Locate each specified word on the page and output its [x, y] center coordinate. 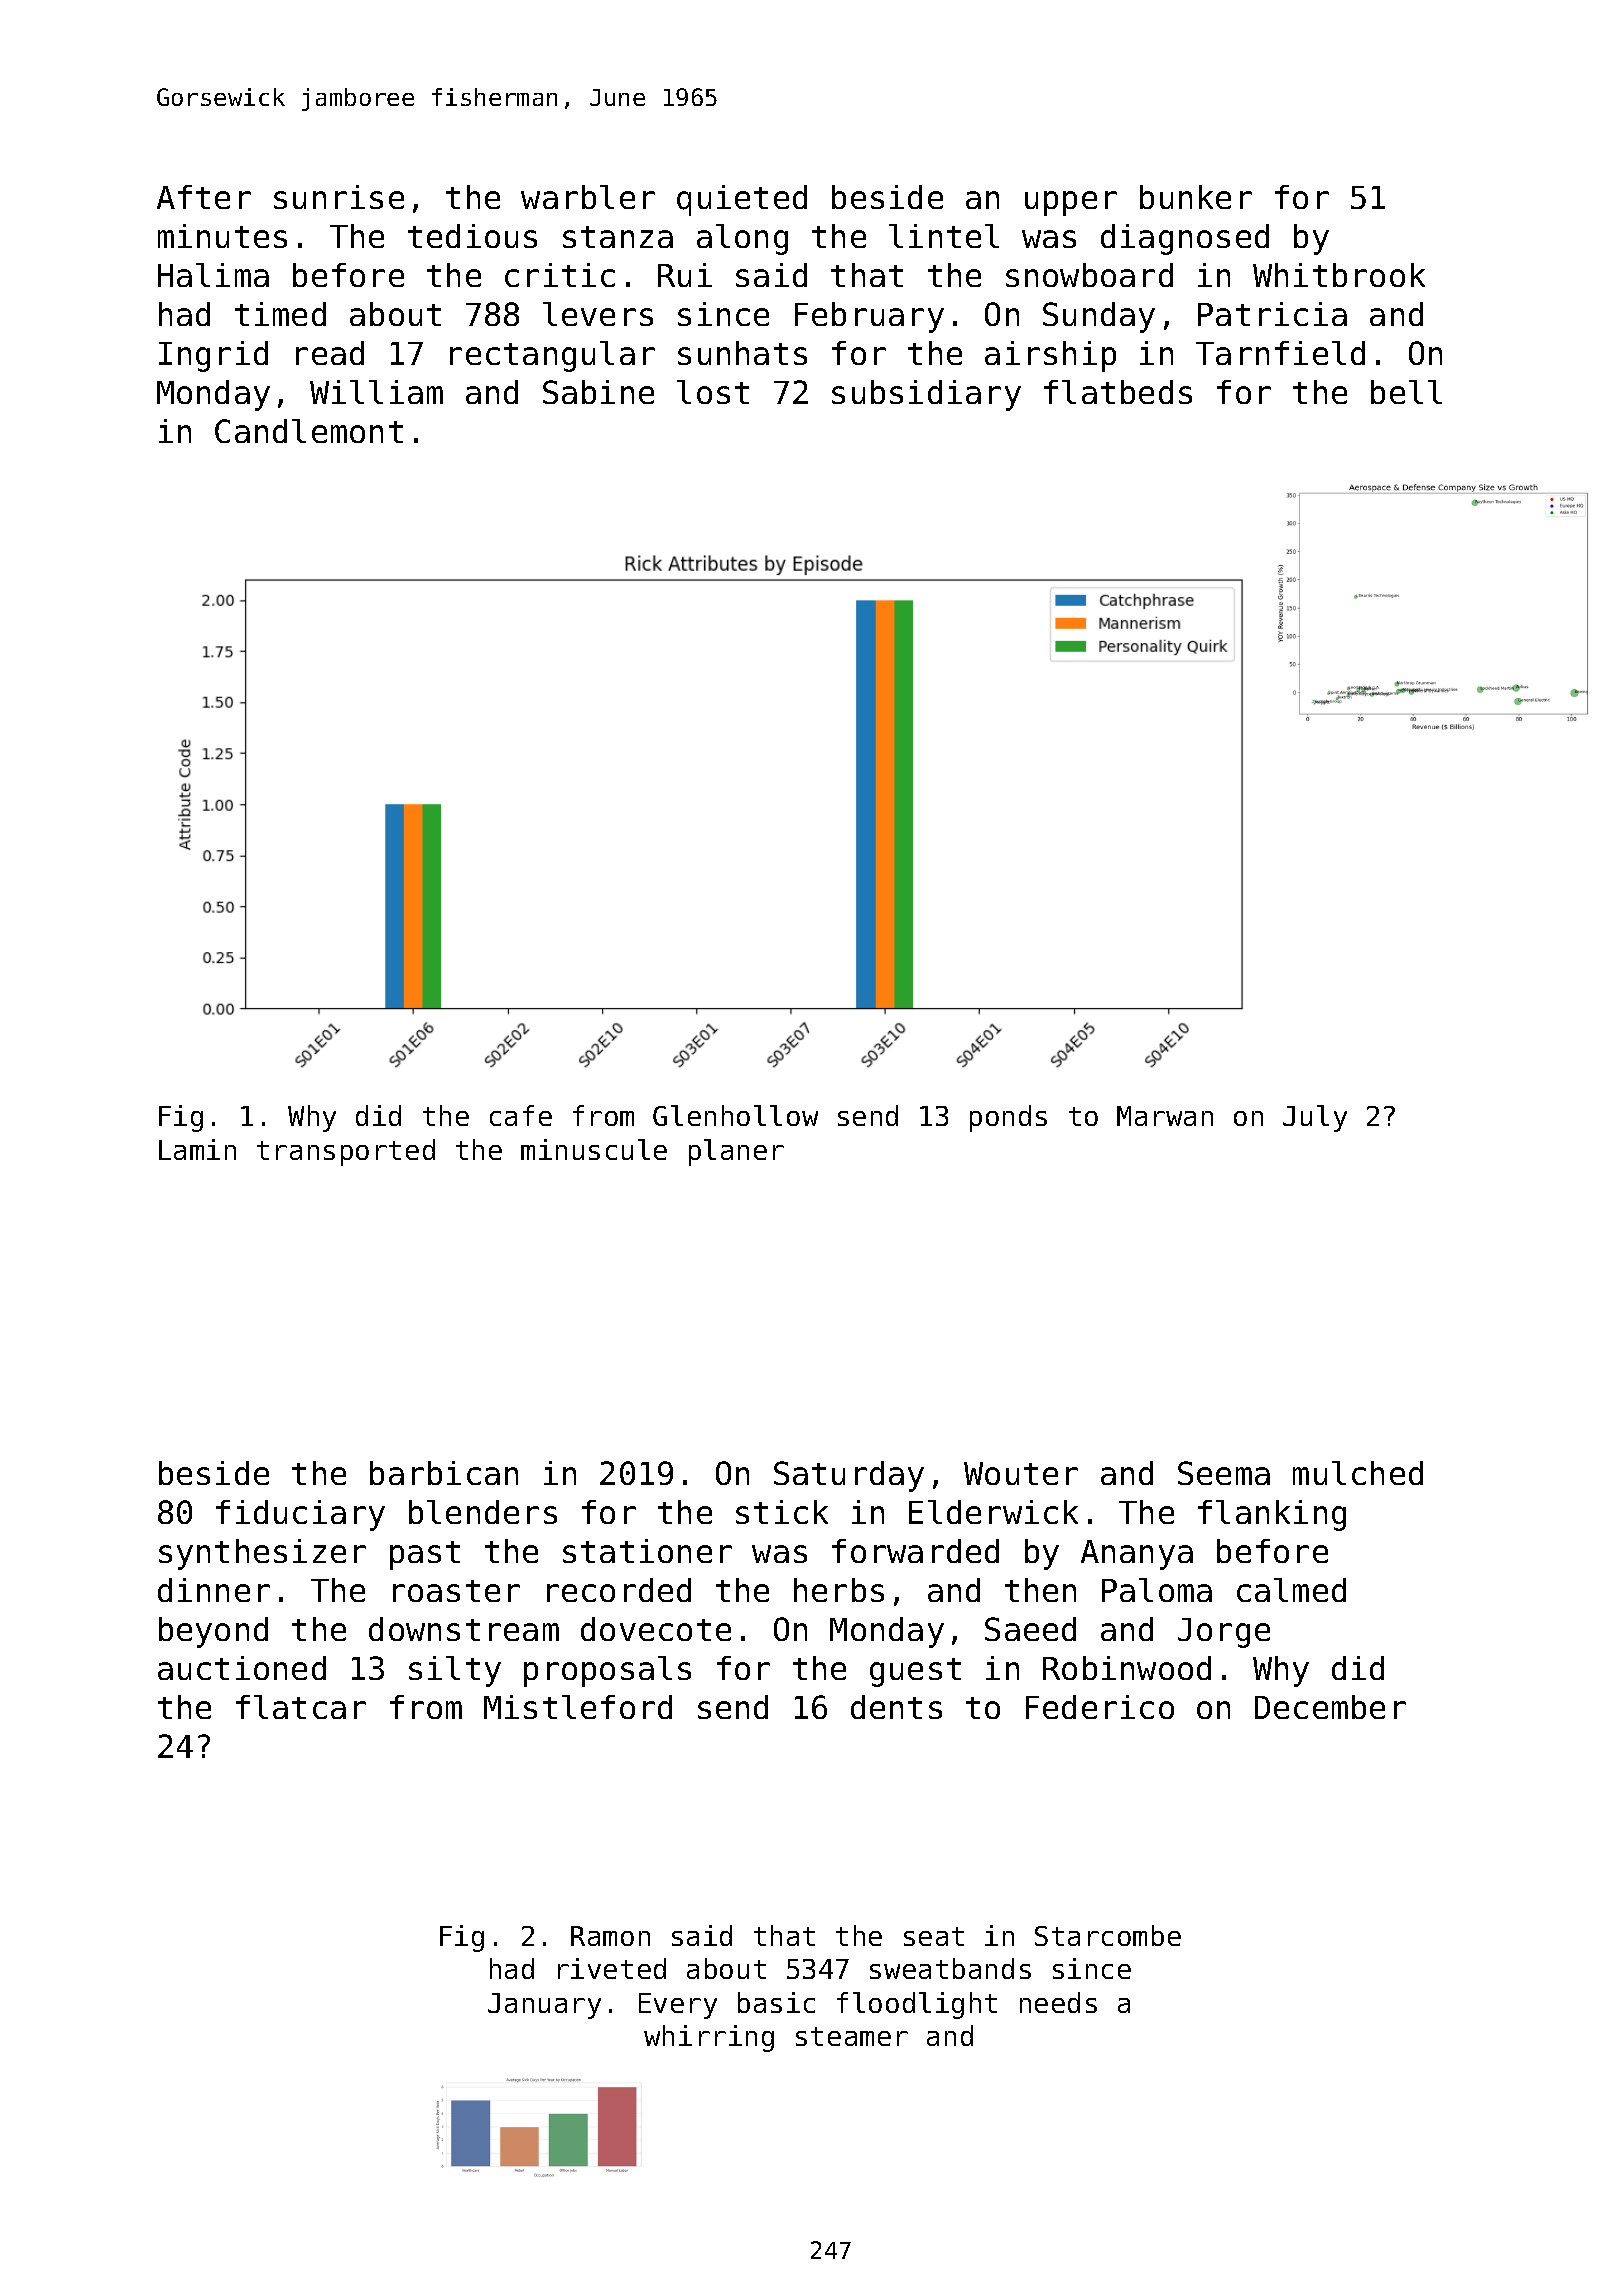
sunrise [339, 197]
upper [1071, 203]
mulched [1358, 1473]
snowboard [1089, 275]
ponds [1008, 1118]
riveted [612, 1968]
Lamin [197, 1149]
